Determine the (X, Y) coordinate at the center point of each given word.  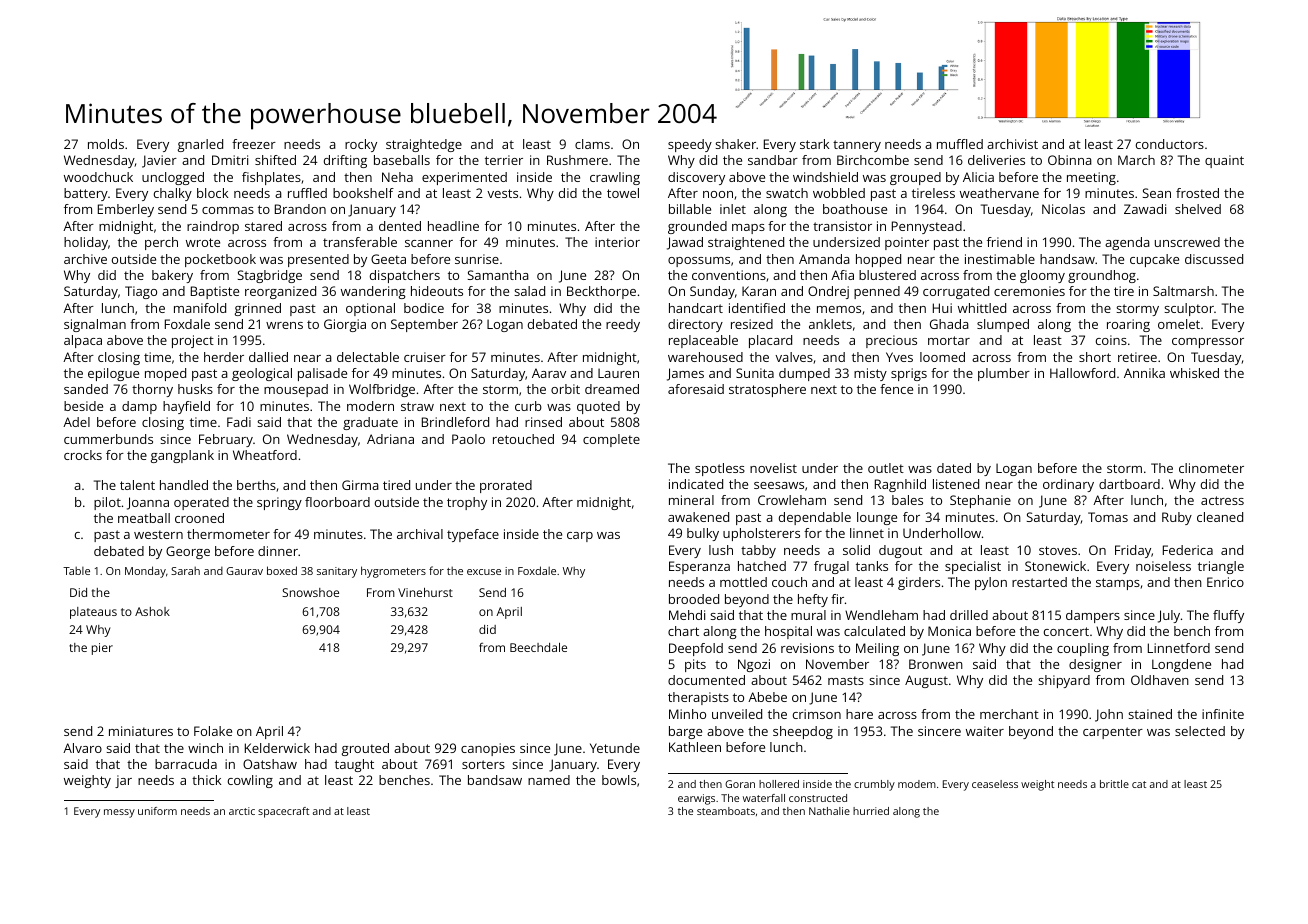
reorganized (280, 292)
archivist (1012, 144)
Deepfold (696, 649)
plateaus (93, 613)
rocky (361, 145)
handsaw (1067, 259)
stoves (1058, 550)
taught (354, 765)
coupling (1083, 649)
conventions (729, 275)
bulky (703, 534)
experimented (464, 178)
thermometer (228, 534)
